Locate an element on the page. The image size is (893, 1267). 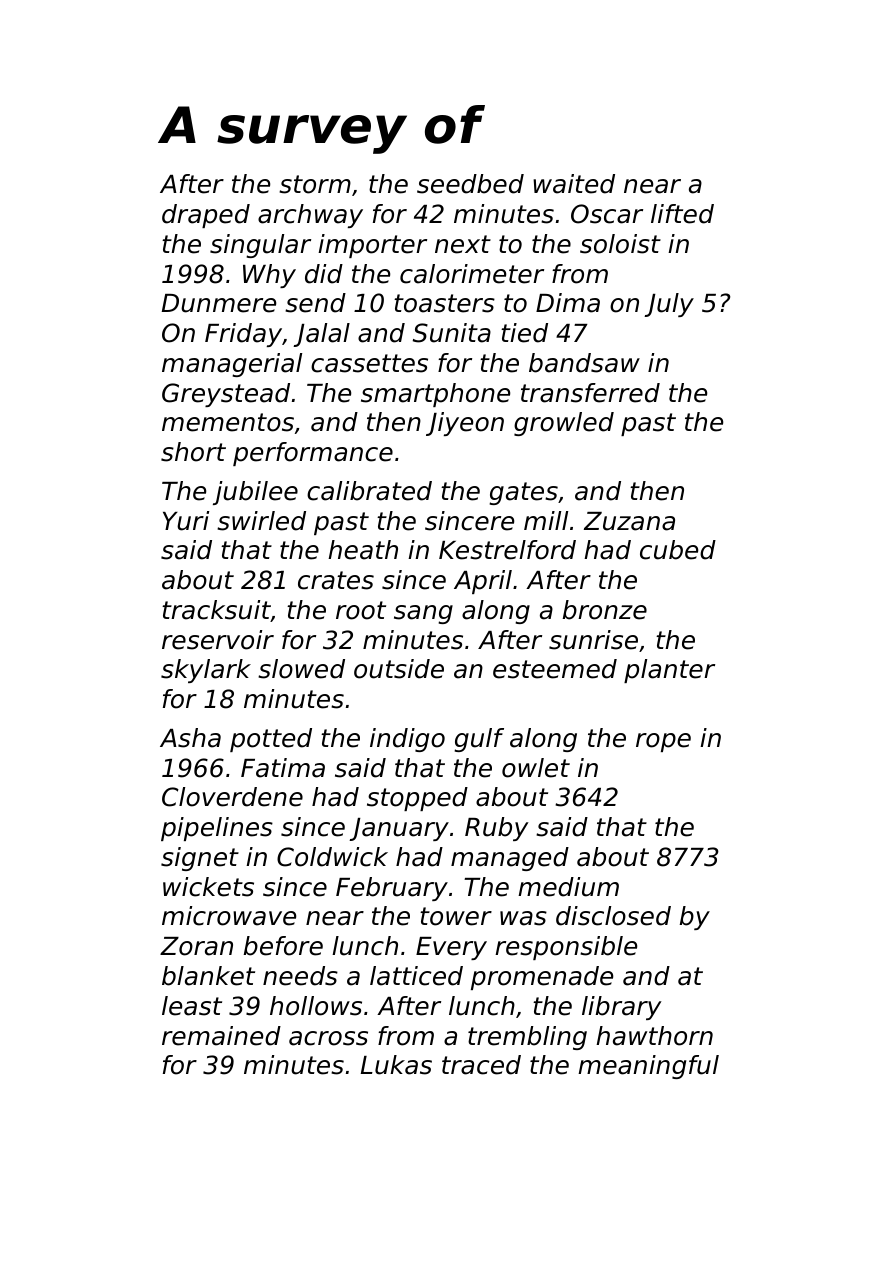
latticed is located at coordinates (416, 976).
